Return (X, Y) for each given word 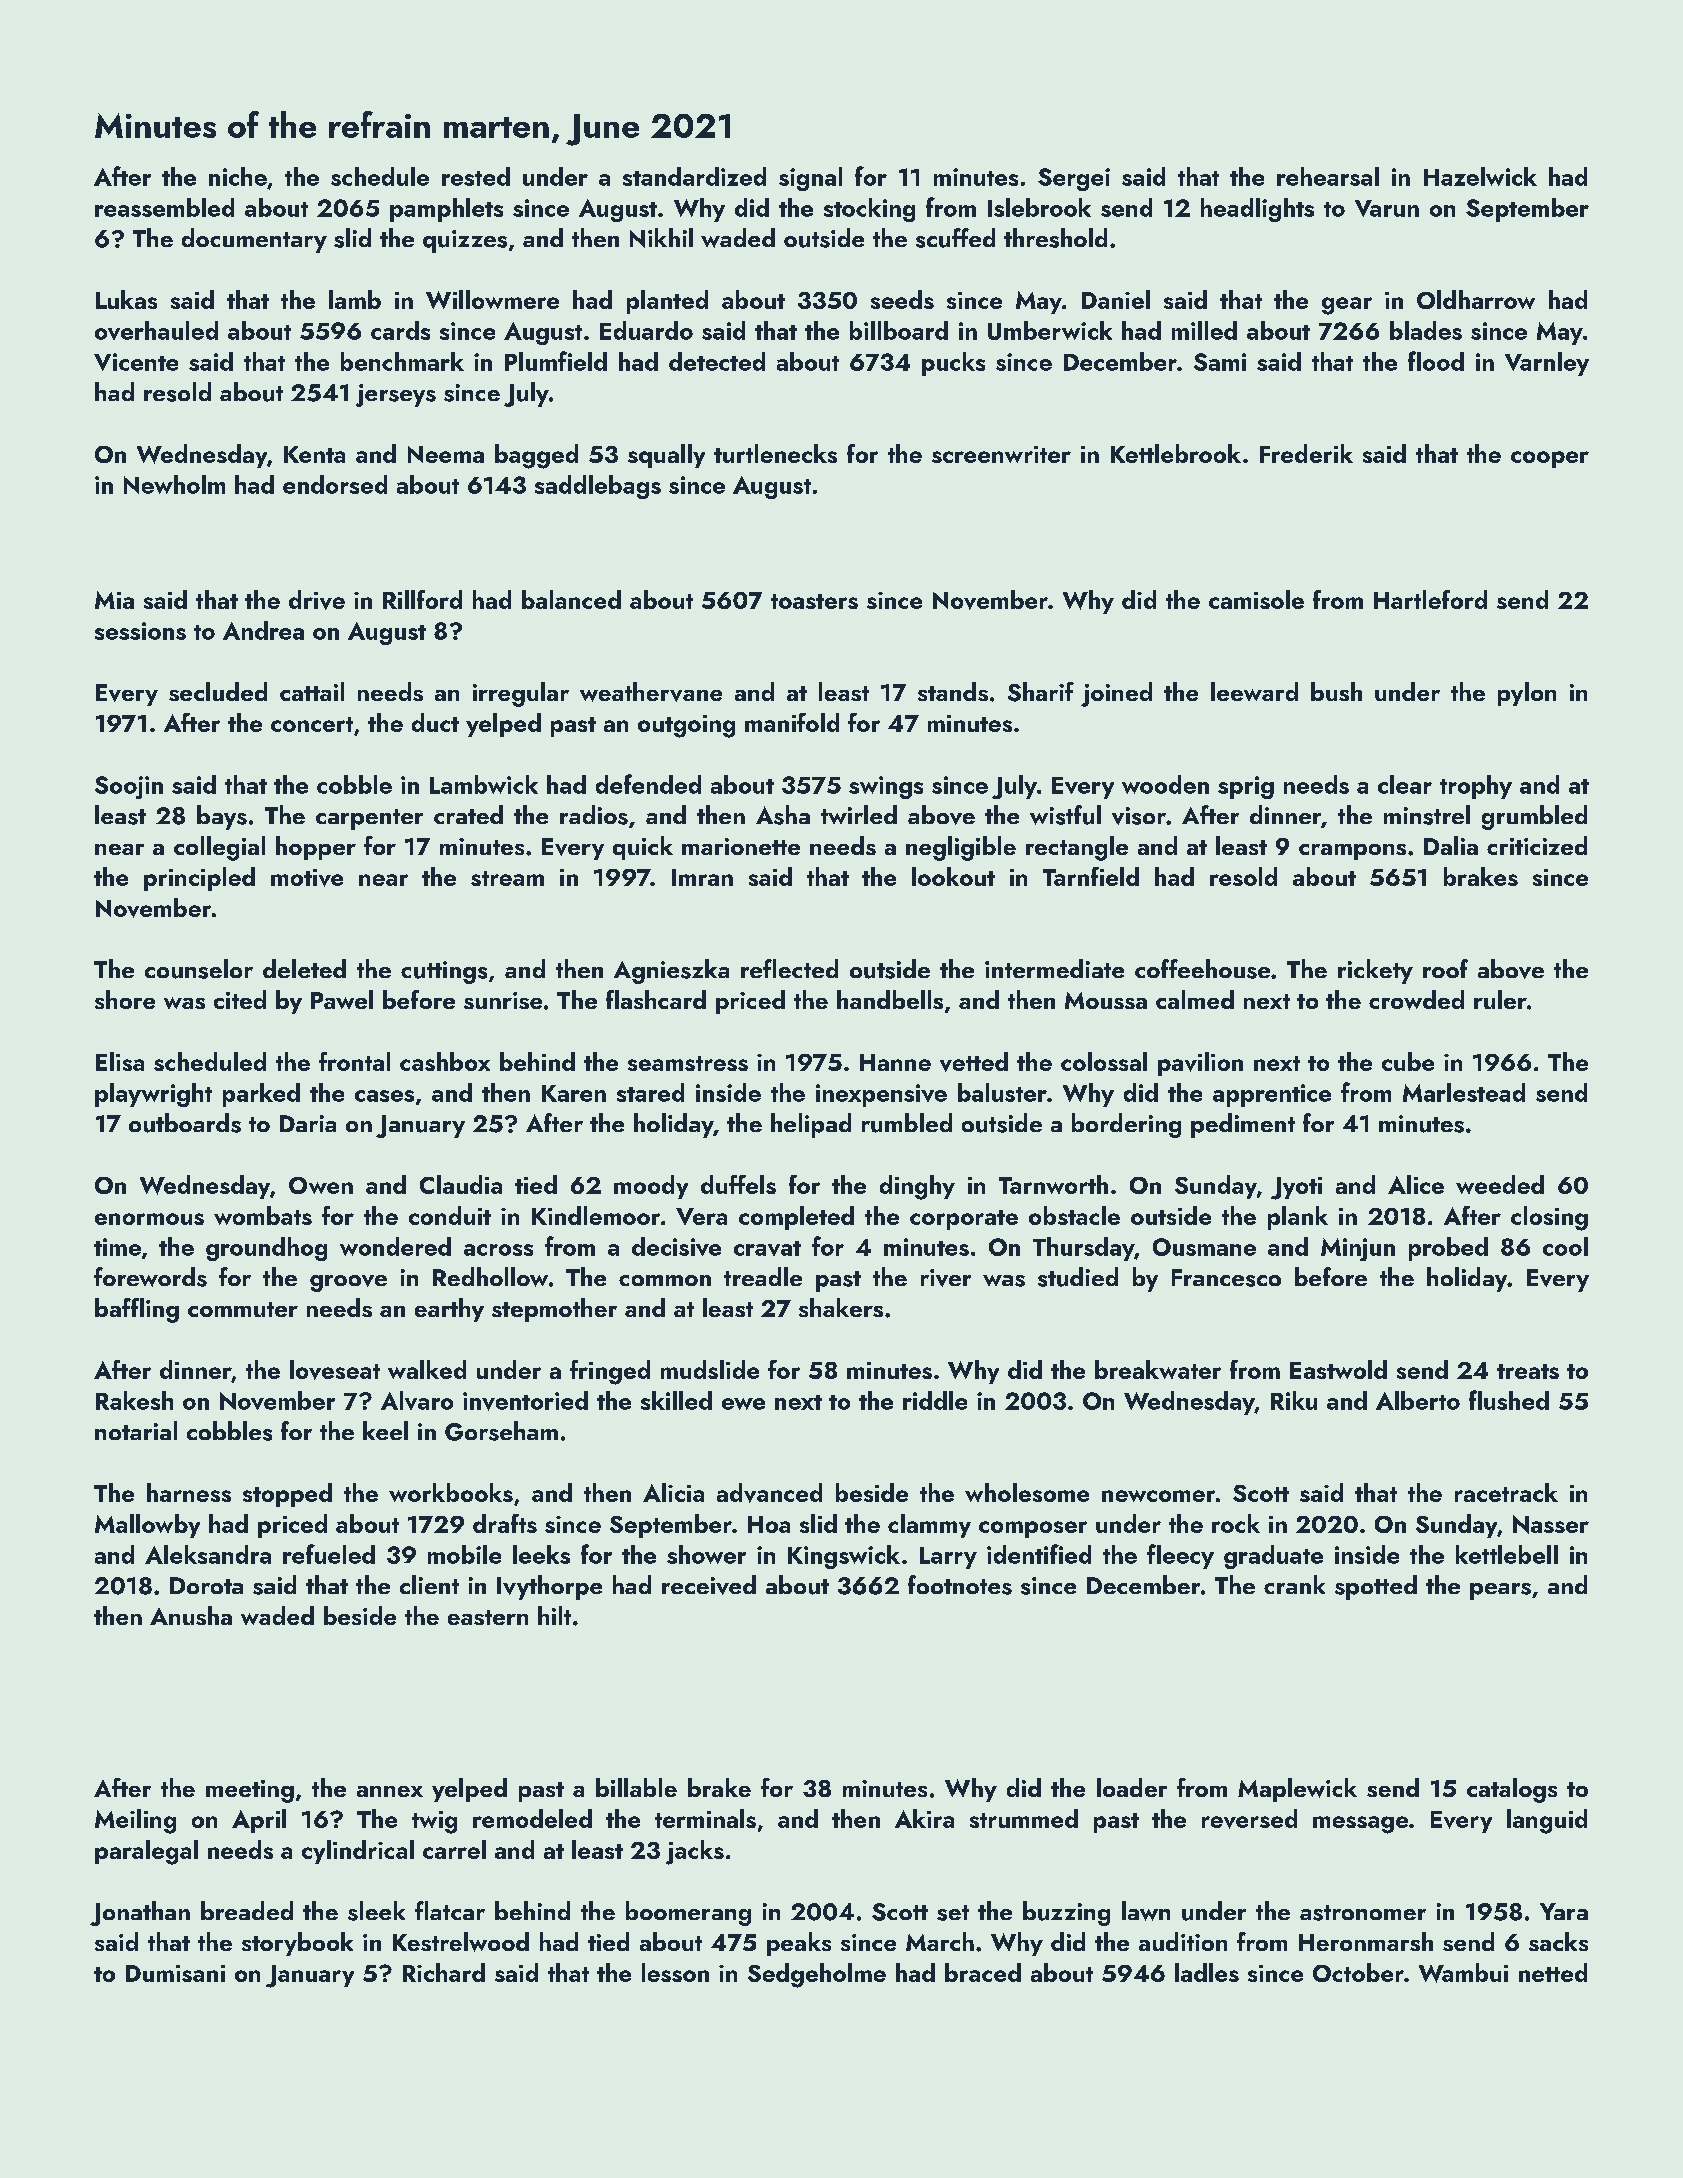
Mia (114, 600)
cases (384, 1096)
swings (886, 787)
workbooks (451, 1492)
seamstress (688, 1063)
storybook (297, 1944)
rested (476, 176)
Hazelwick (1480, 176)
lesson (675, 1972)
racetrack (1506, 1492)
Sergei (1074, 179)
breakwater (1158, 1369)
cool (1565, 1246)
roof (1445, 968)
